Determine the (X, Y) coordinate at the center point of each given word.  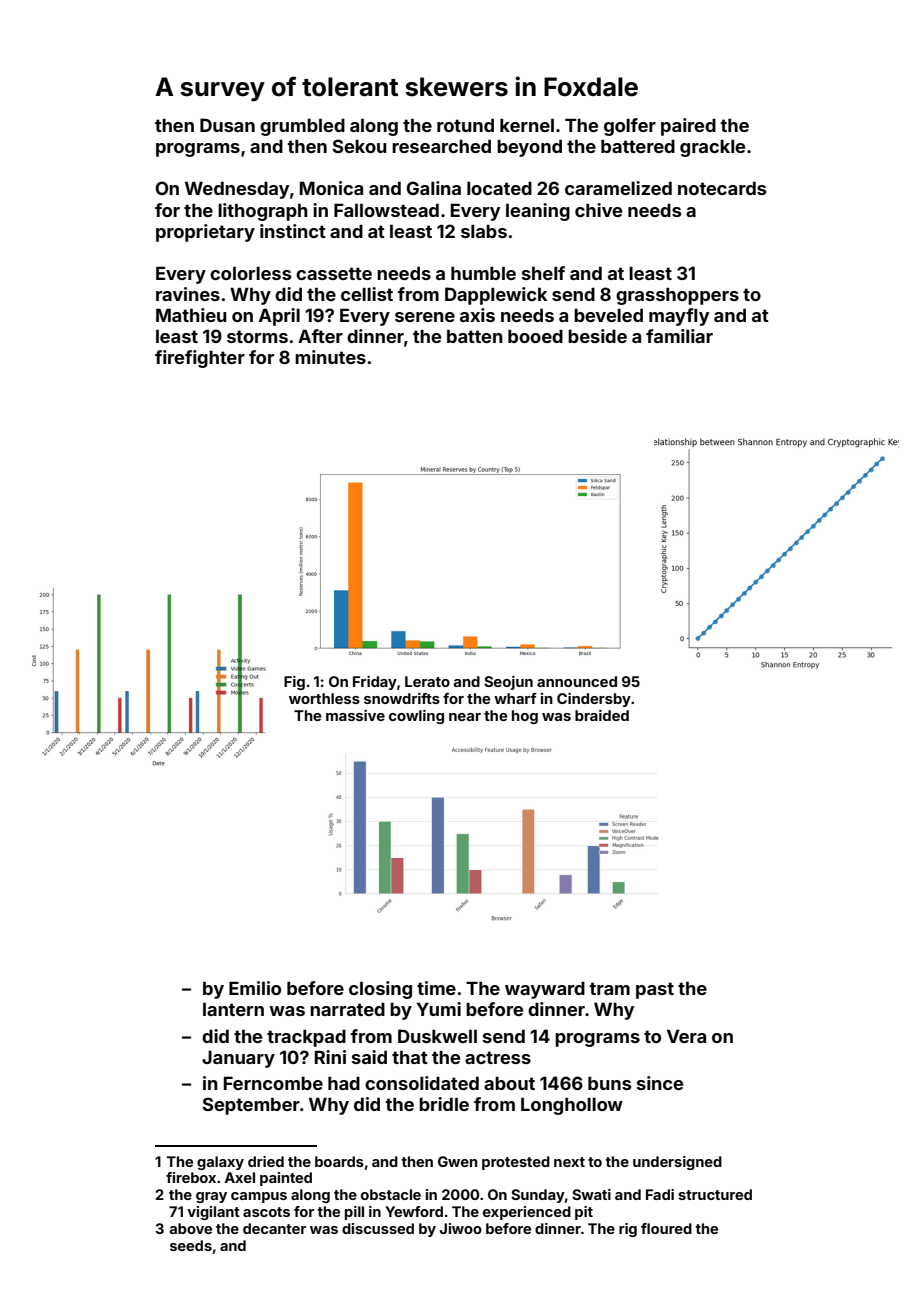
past (655, 990)
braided (602, 715)
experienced (527, 1213)
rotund (465, 125)
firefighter (200, 359)
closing (380, 990)
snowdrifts (402, 698)
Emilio (255, 988)
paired (688, 127)
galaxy (220, 1163)
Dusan (227, 125)
